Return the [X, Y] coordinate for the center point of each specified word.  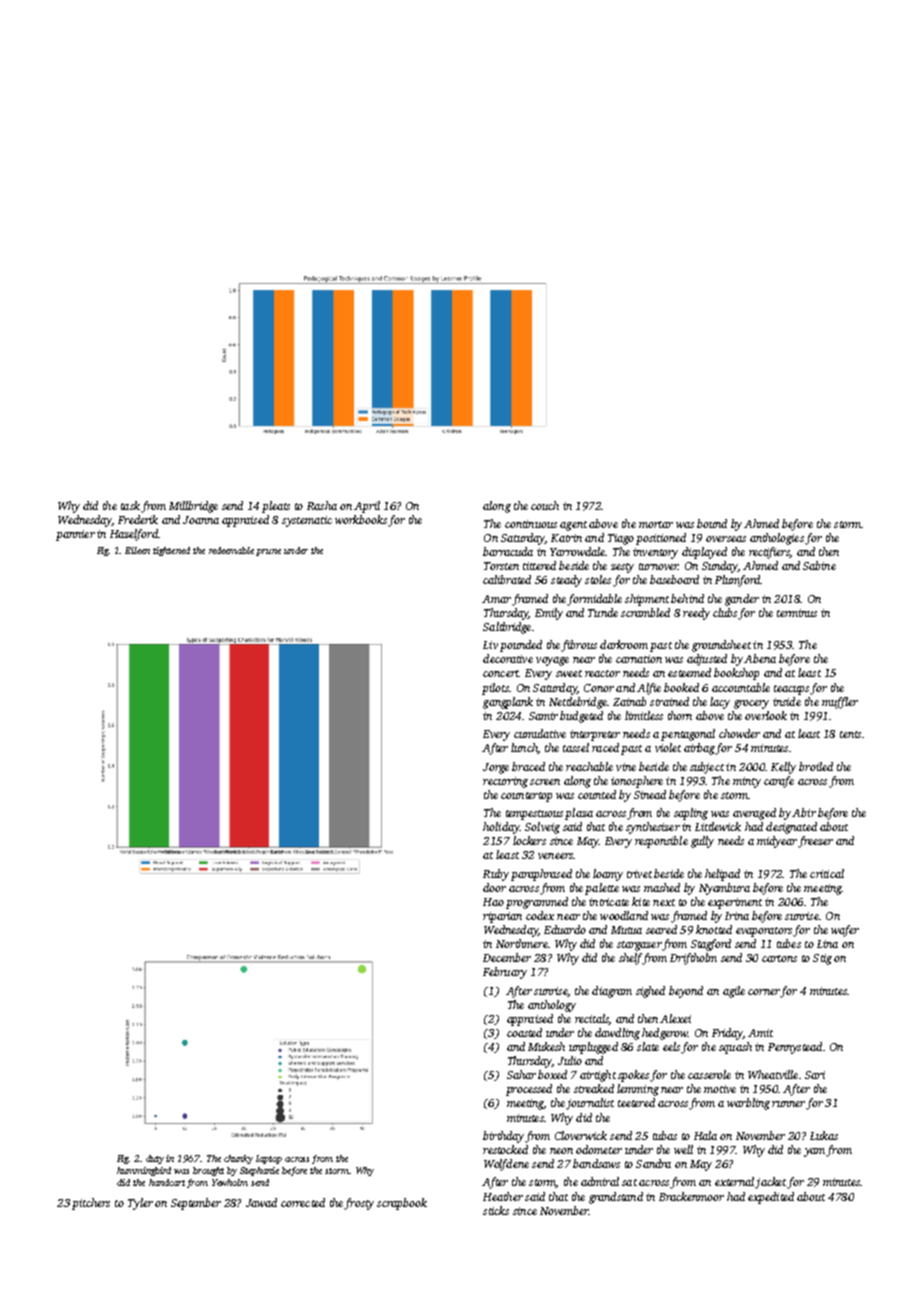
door [494, 887]
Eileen [137, 550]
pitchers [91, 1204]
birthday [503, 1137]
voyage [552, 661]
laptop [269, 1159]
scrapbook [402, 1204]
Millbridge [193, 507]
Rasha [322, 505]
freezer [815, 842]
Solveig [542, 828]
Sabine [819, 565]
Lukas [824, 1135]
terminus [797, 613]
